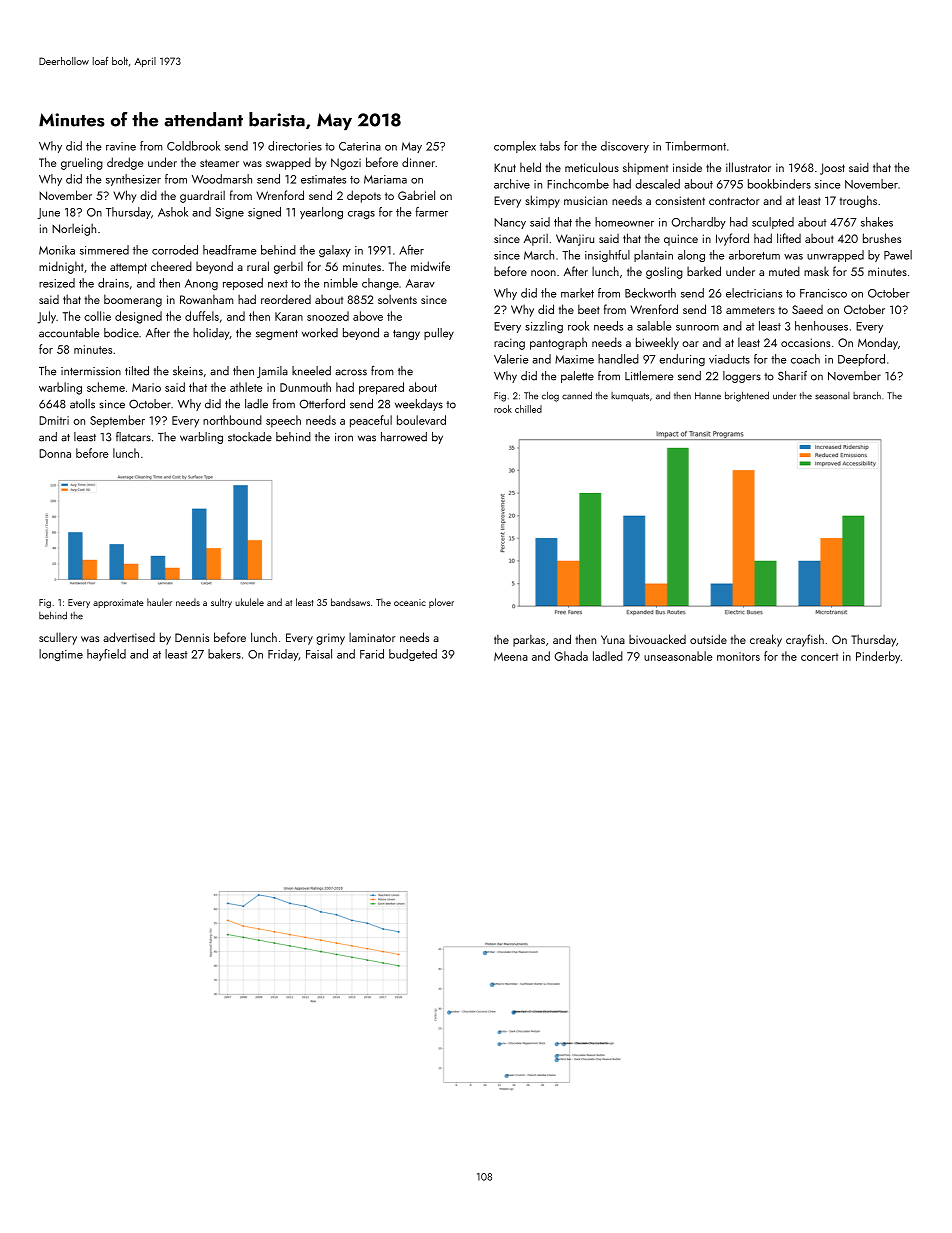 Image resolution: width=952 pixels, height=1233 pixels. Describe the element at coordinates (289, 316) in the screenshot. I see `Karan` at that location.
